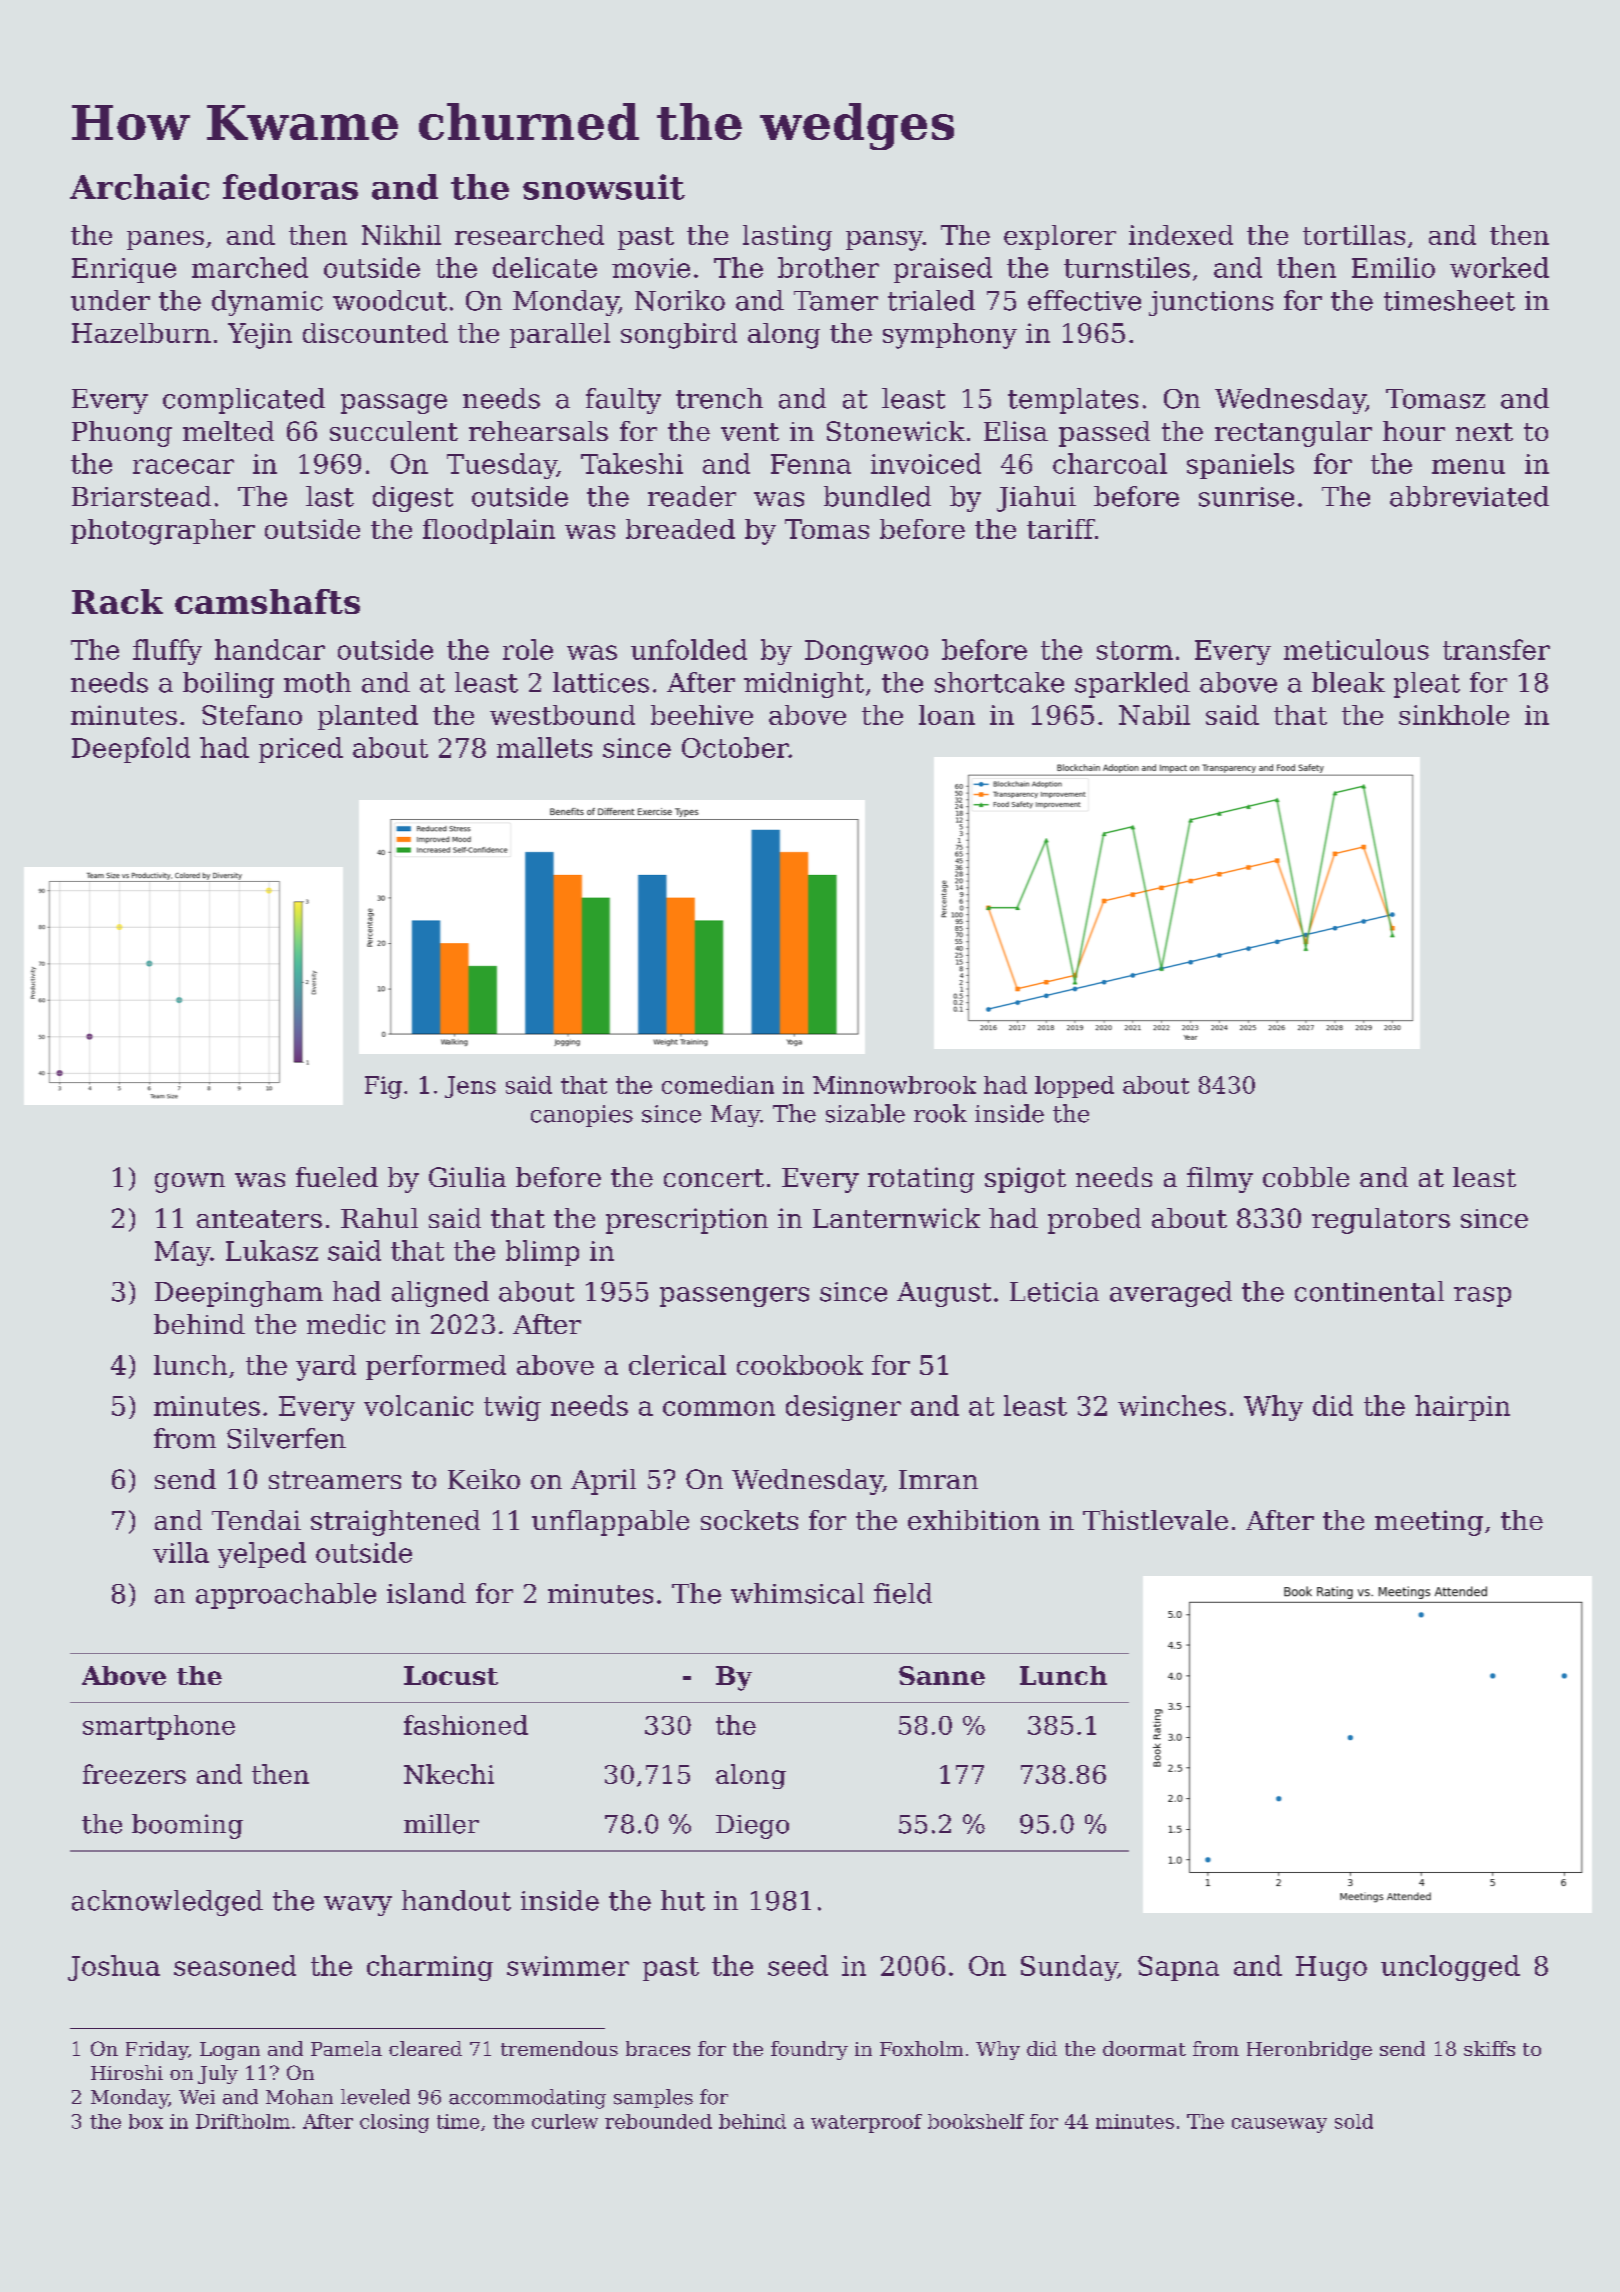 The width and height of the document is (1620, 2292). I want to click on fedoras, so click(290, 187).
